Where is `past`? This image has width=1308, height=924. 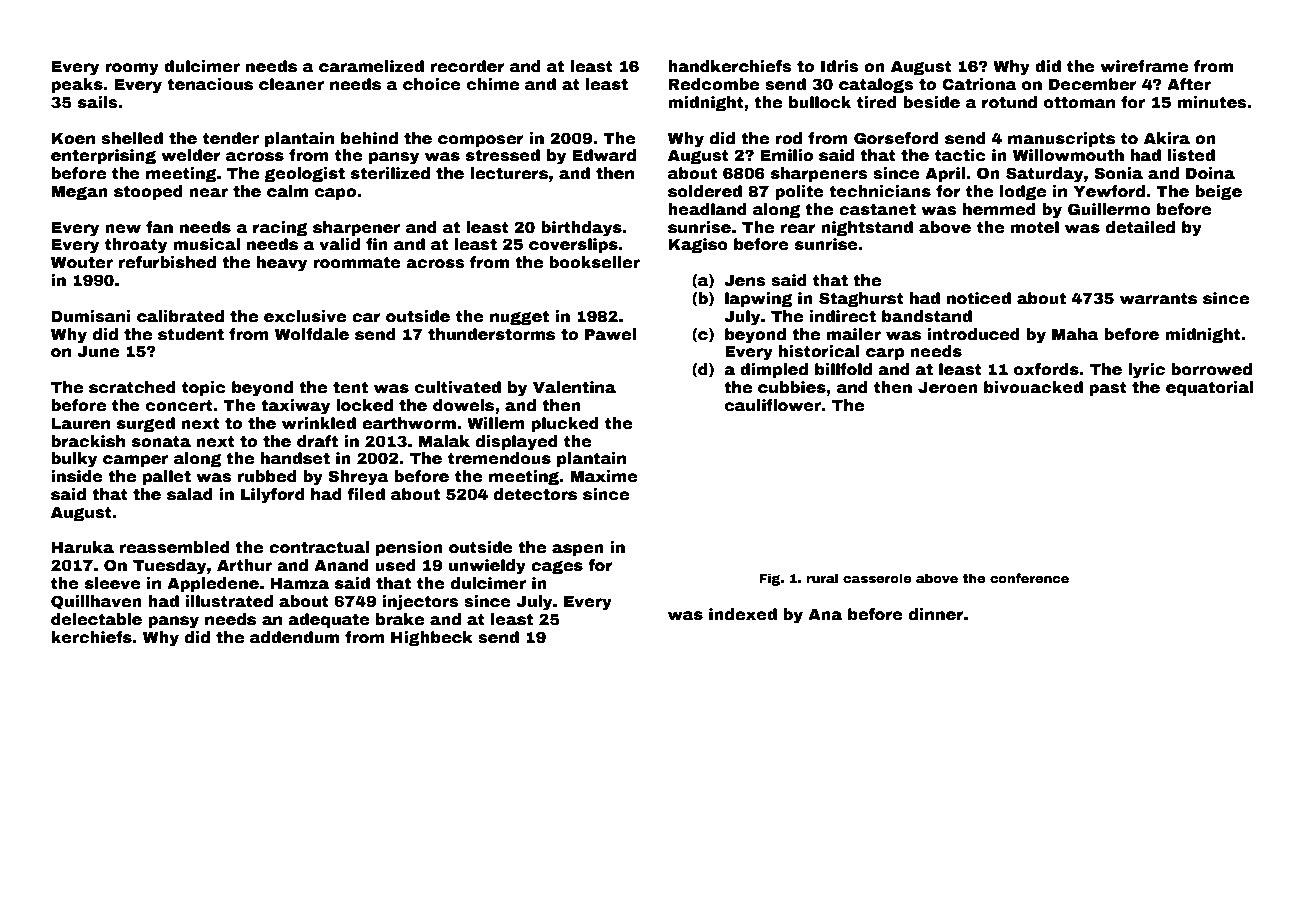 past is located at coordinates (1108, 389).
